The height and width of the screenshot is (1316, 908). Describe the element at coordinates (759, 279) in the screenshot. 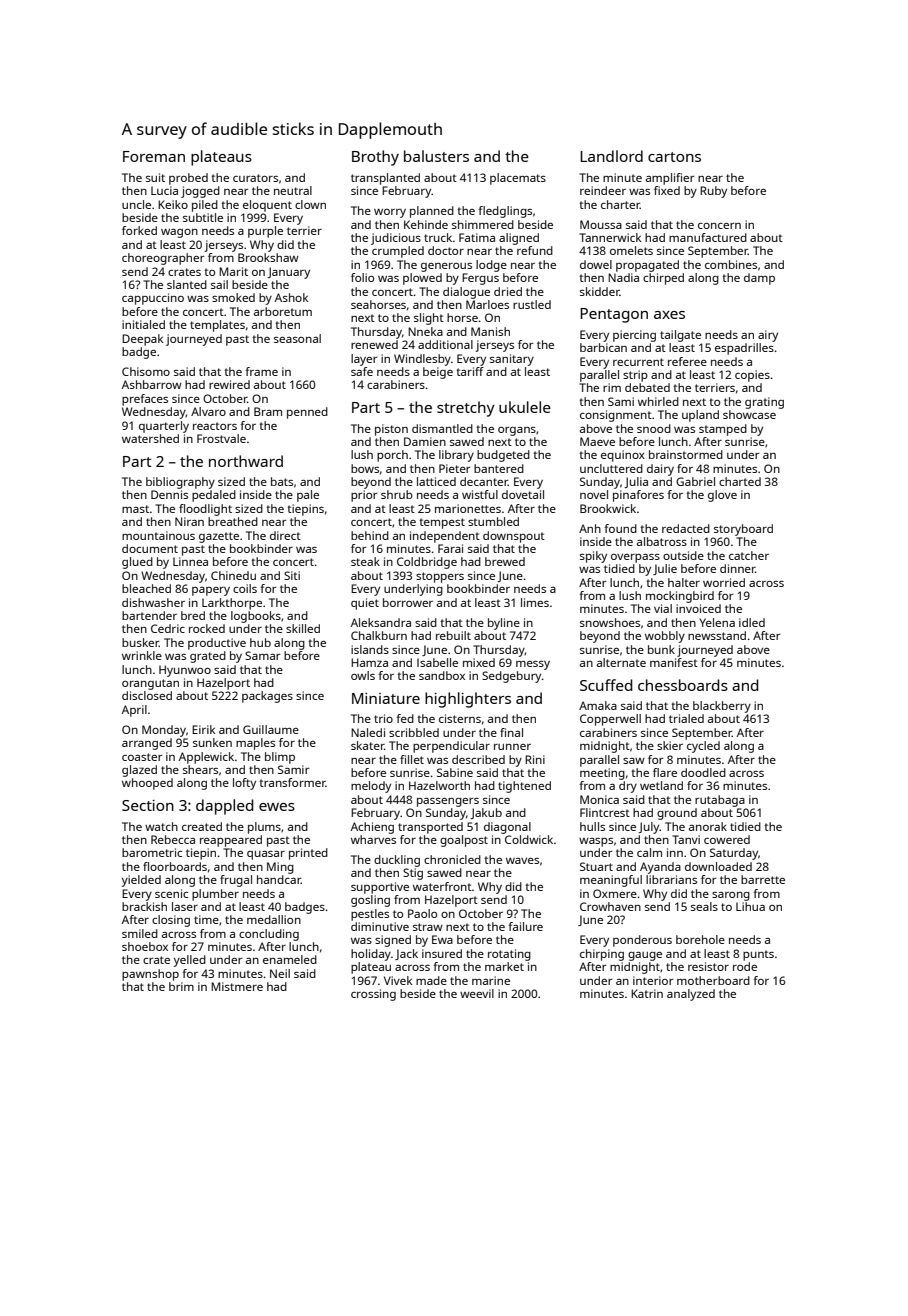

I see `damp` at that location.
